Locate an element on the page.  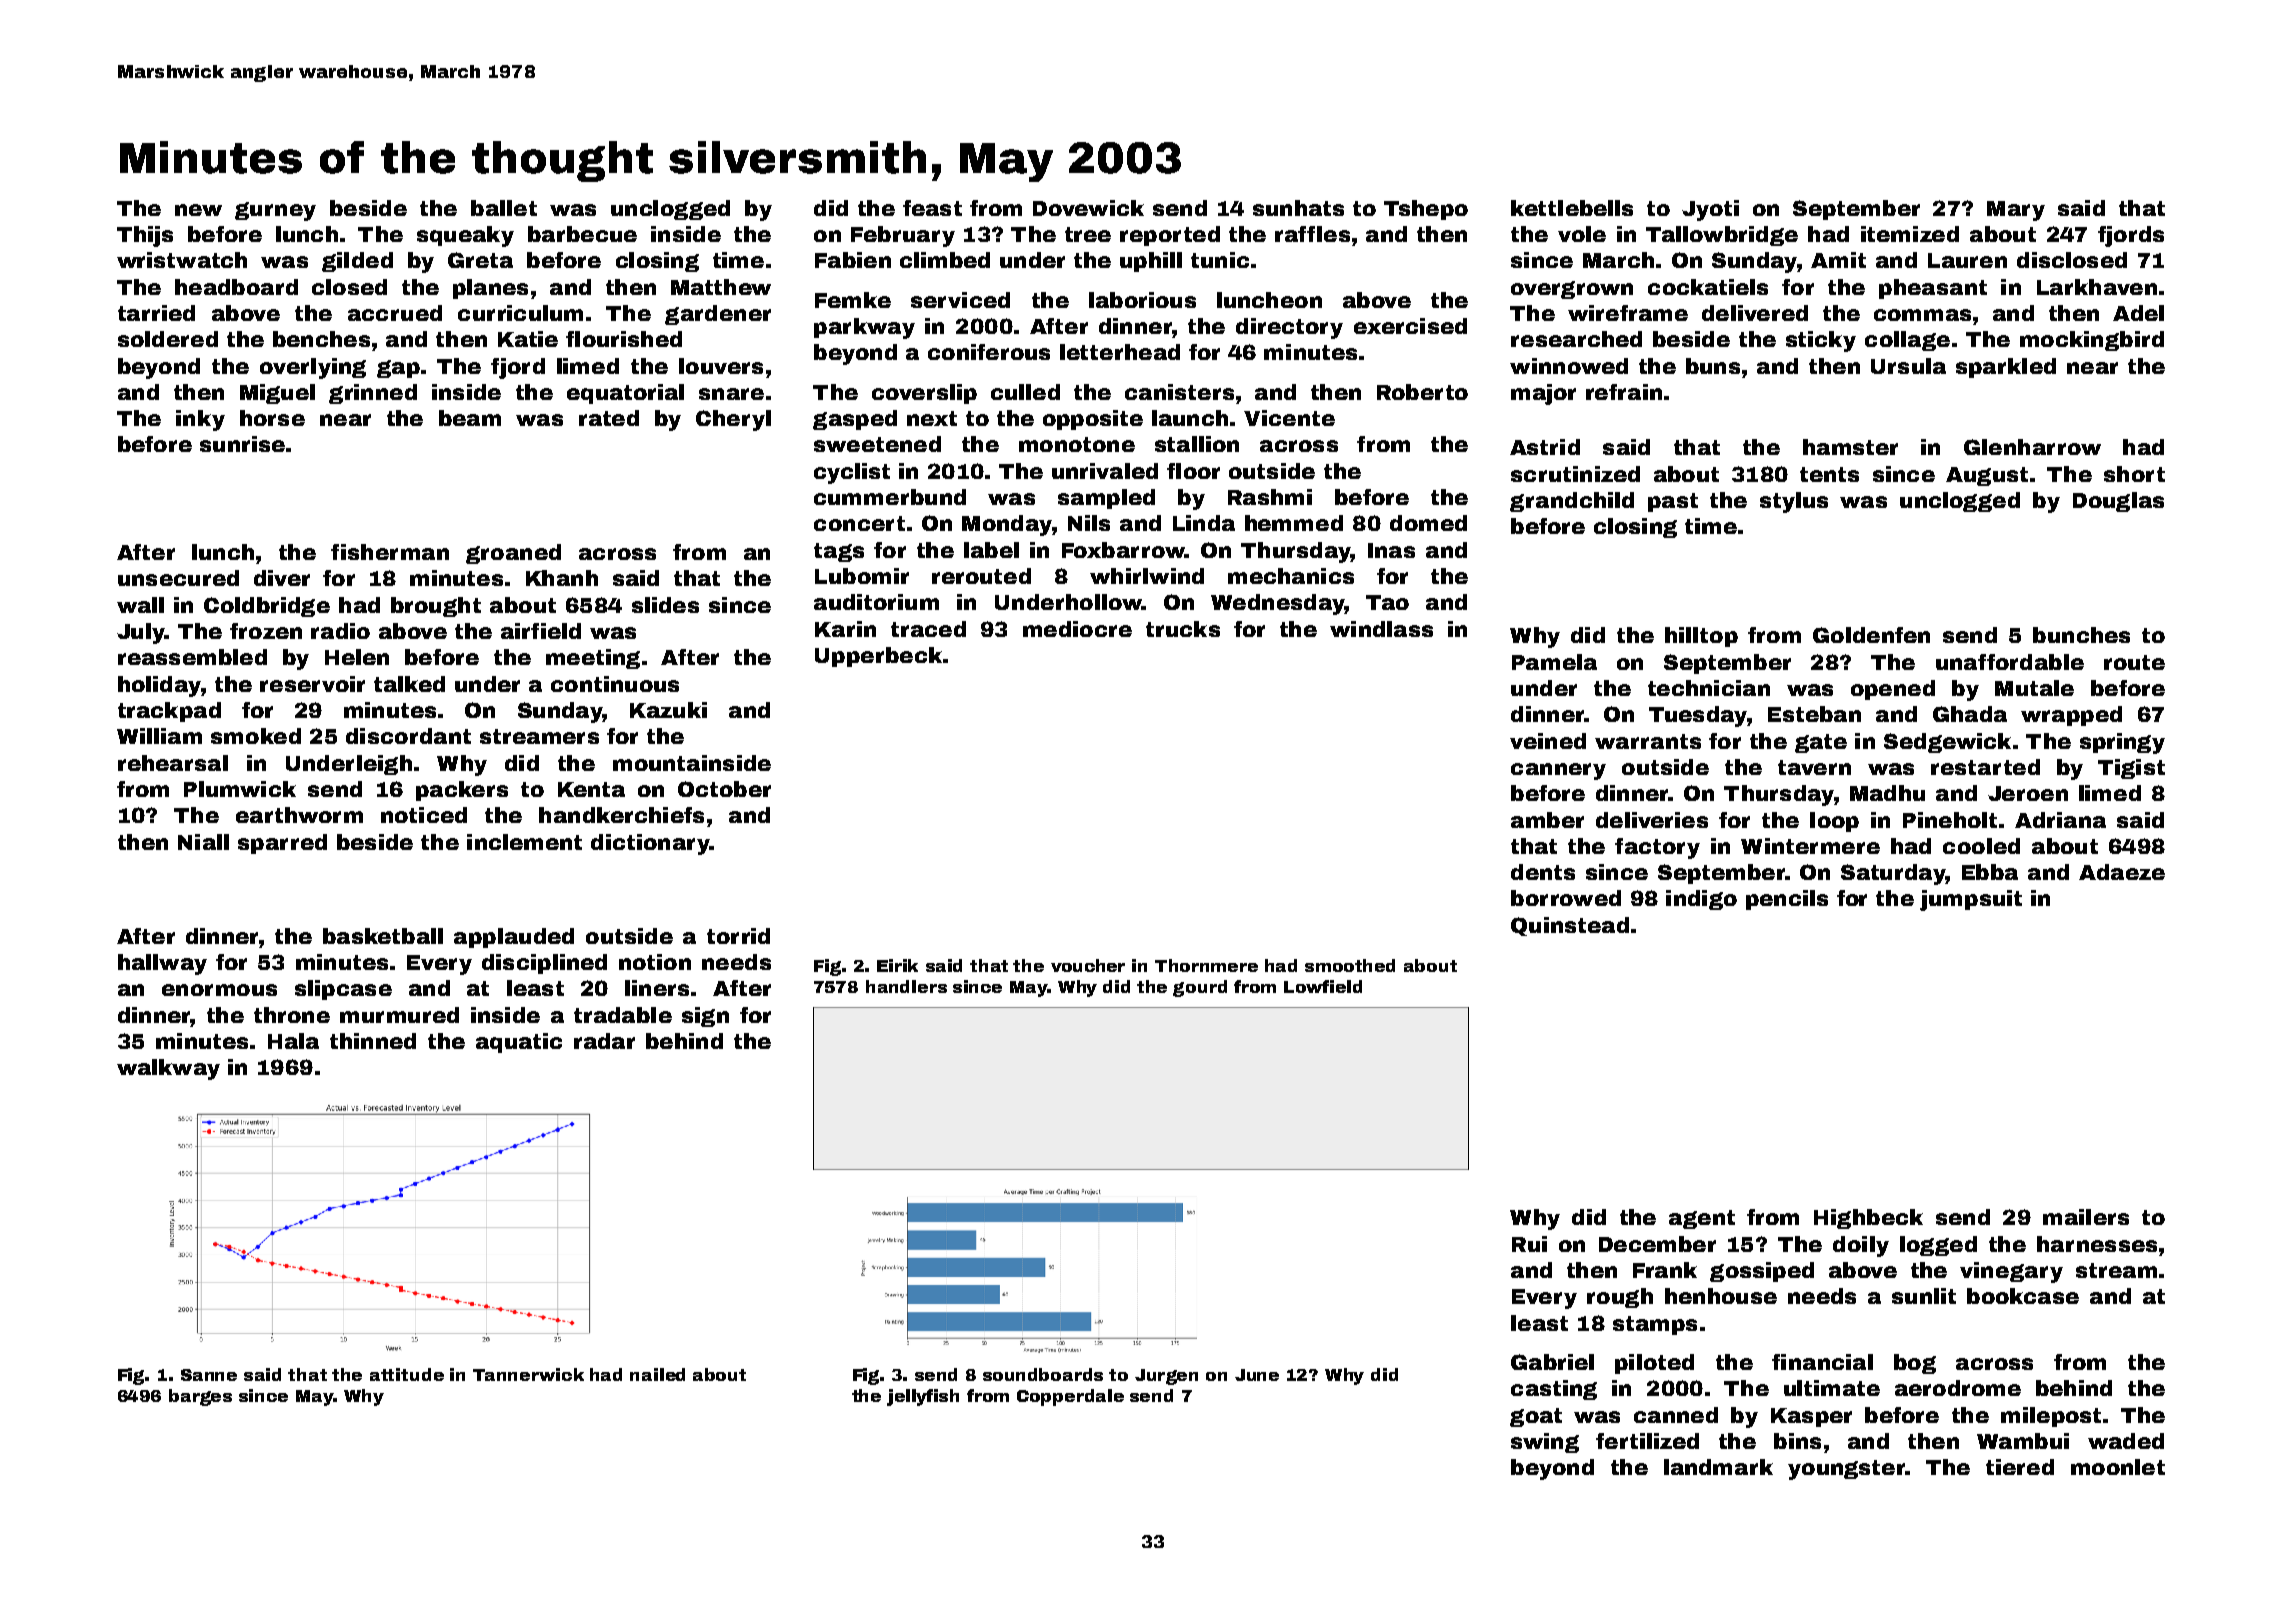
dents is located at coordinates (1543, 872).
